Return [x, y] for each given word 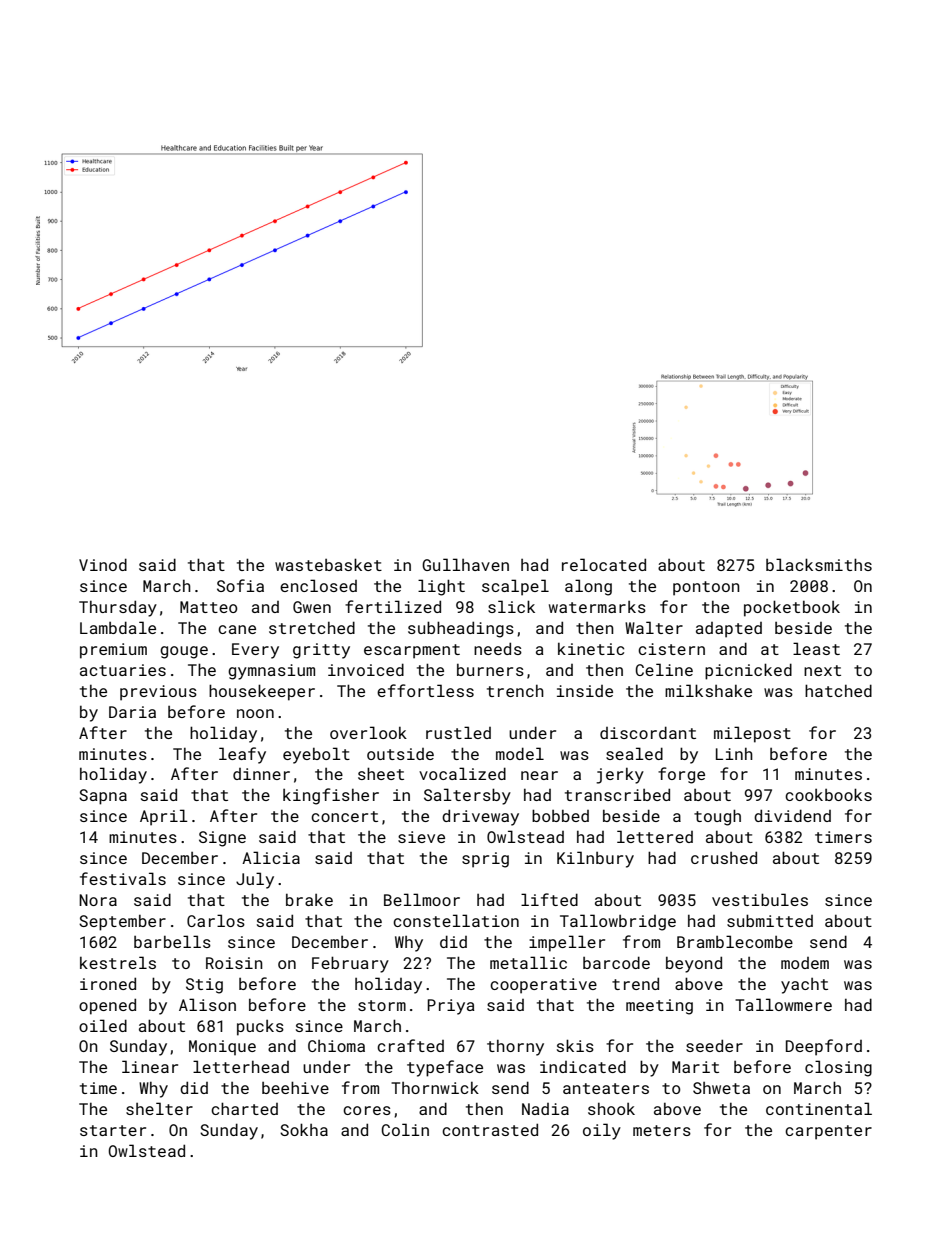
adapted [729, 630]
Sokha [304, 1129]
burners [490, 670]
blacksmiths [819, 564]
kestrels [118, 962]
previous [158, 693]
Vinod [103, 564]
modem [805, 963]
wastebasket [328, 564]
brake [309, 900]
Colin [405, 1129]
